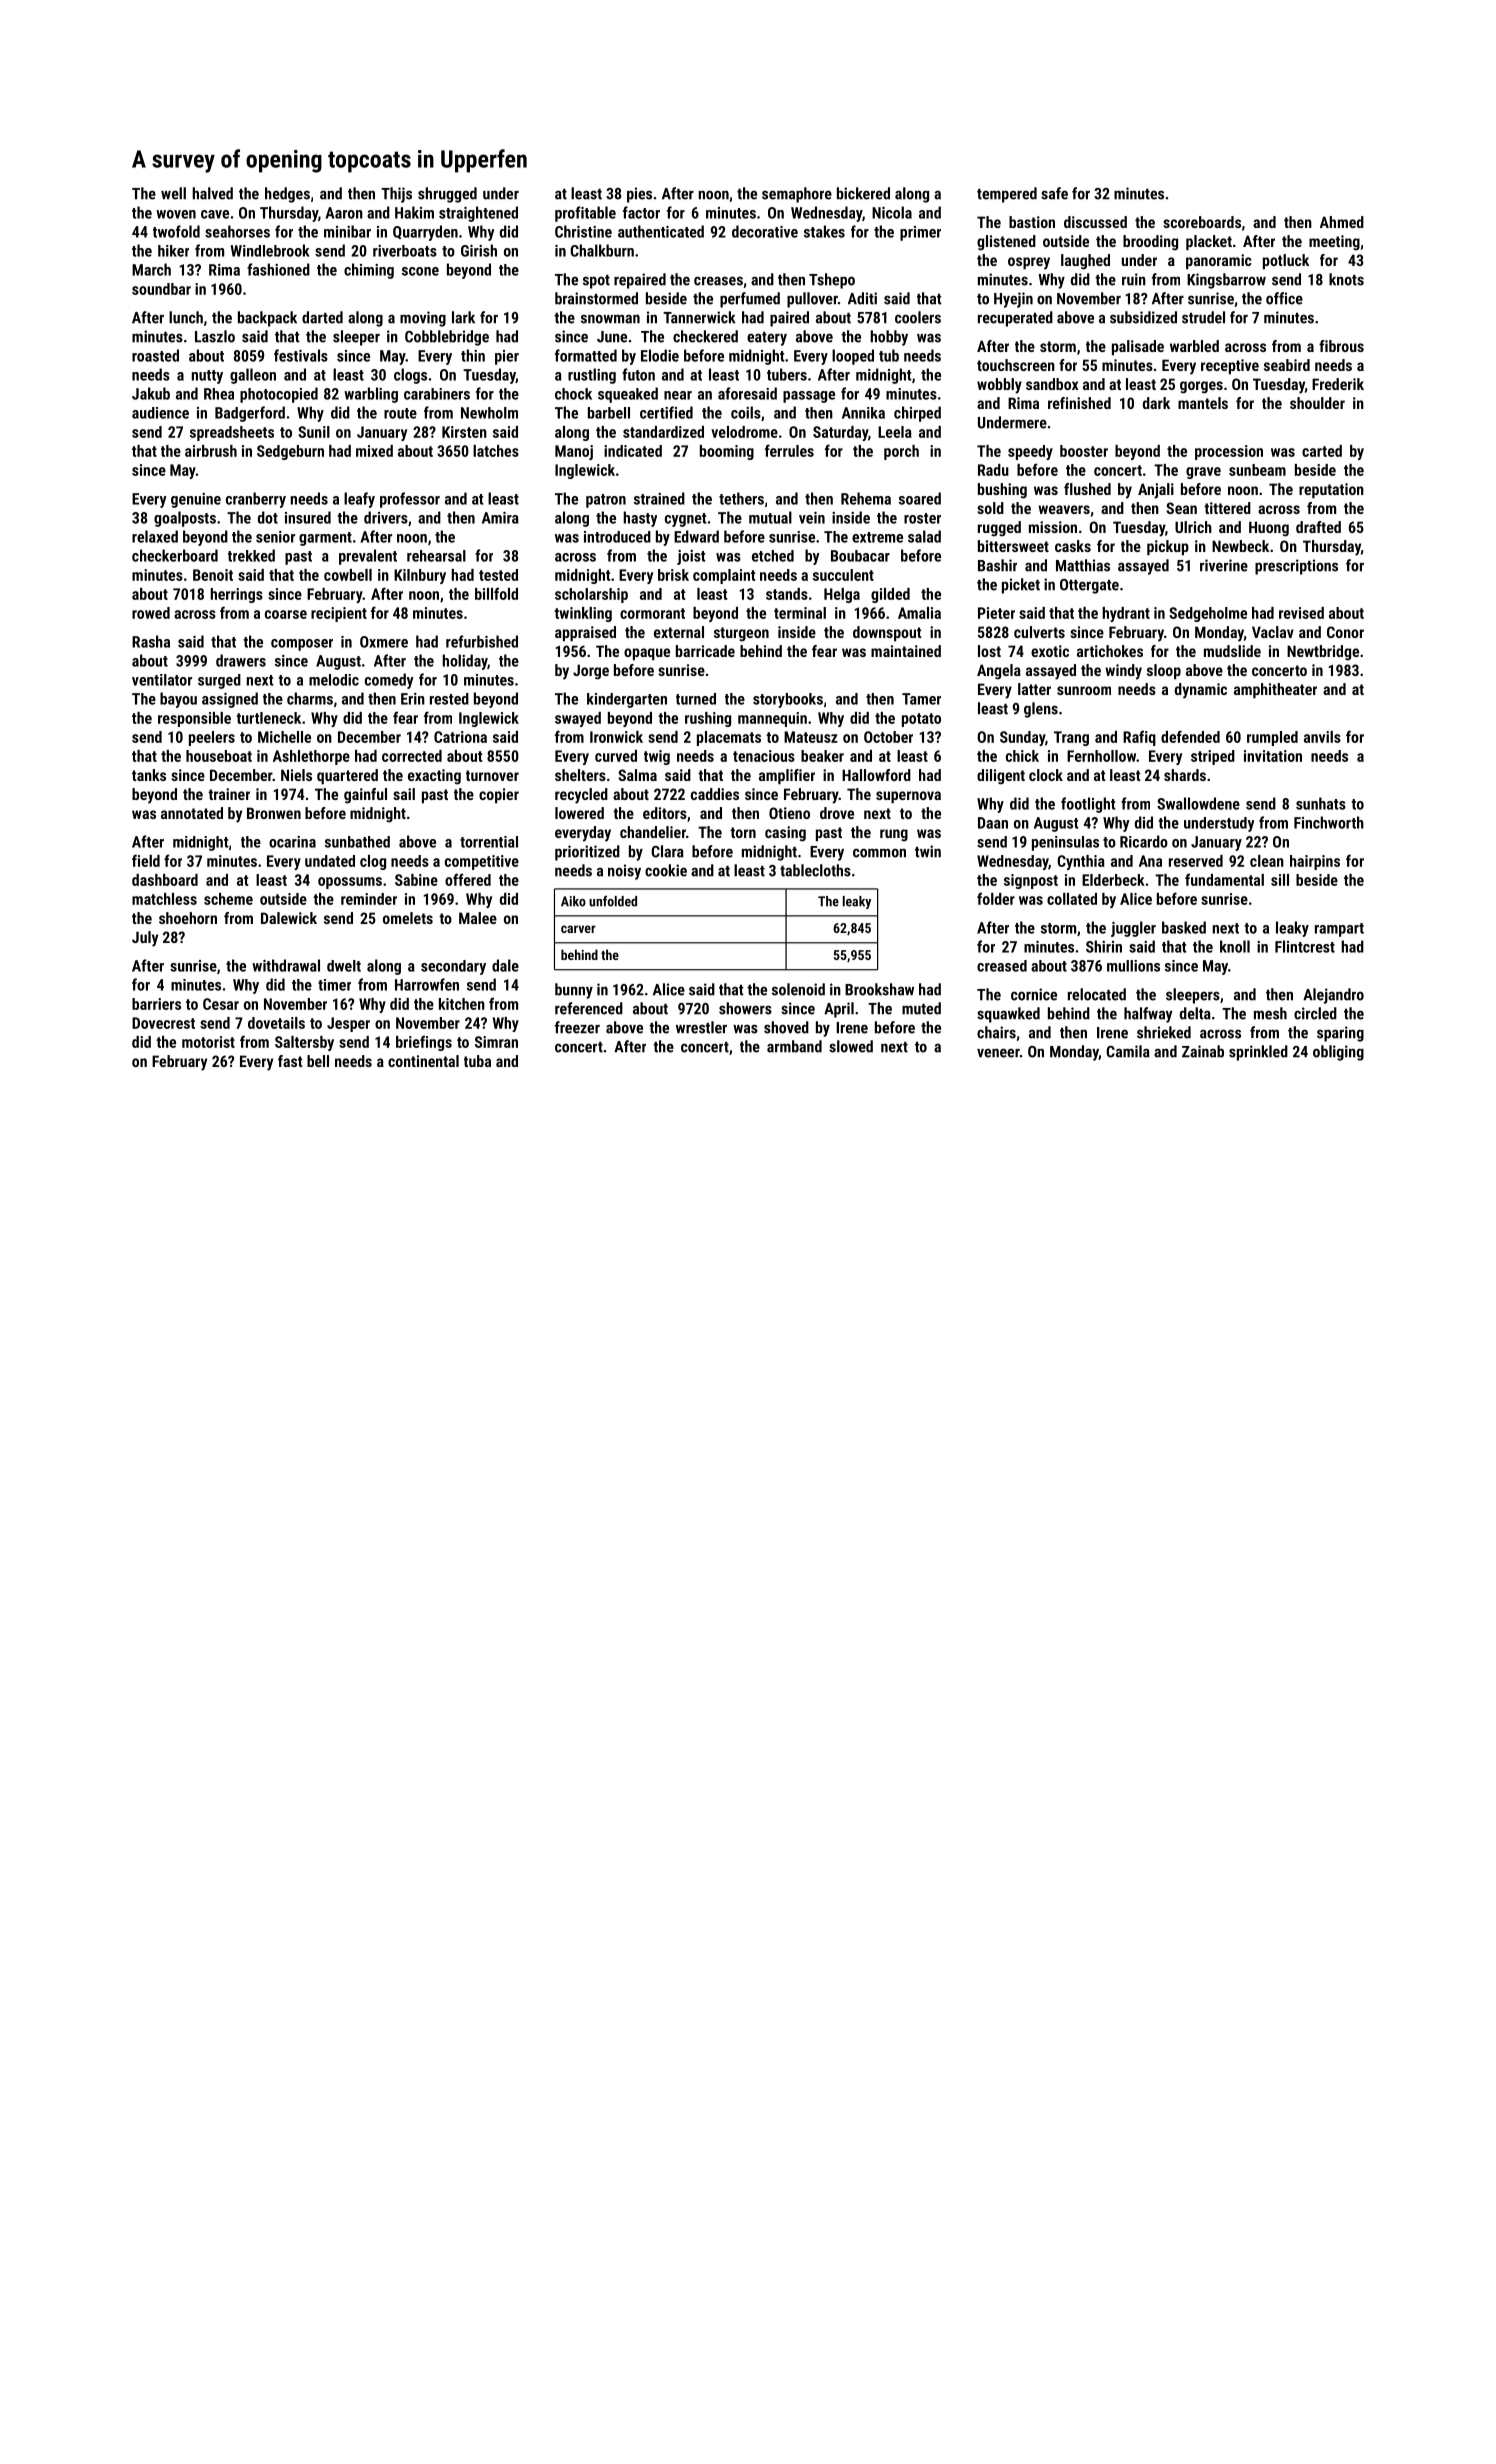 The image size is (1496, 2464). What do you see at coordinates (842, 595) in the screenshot?
I see `Helga` at bounding box center [842, 595].
